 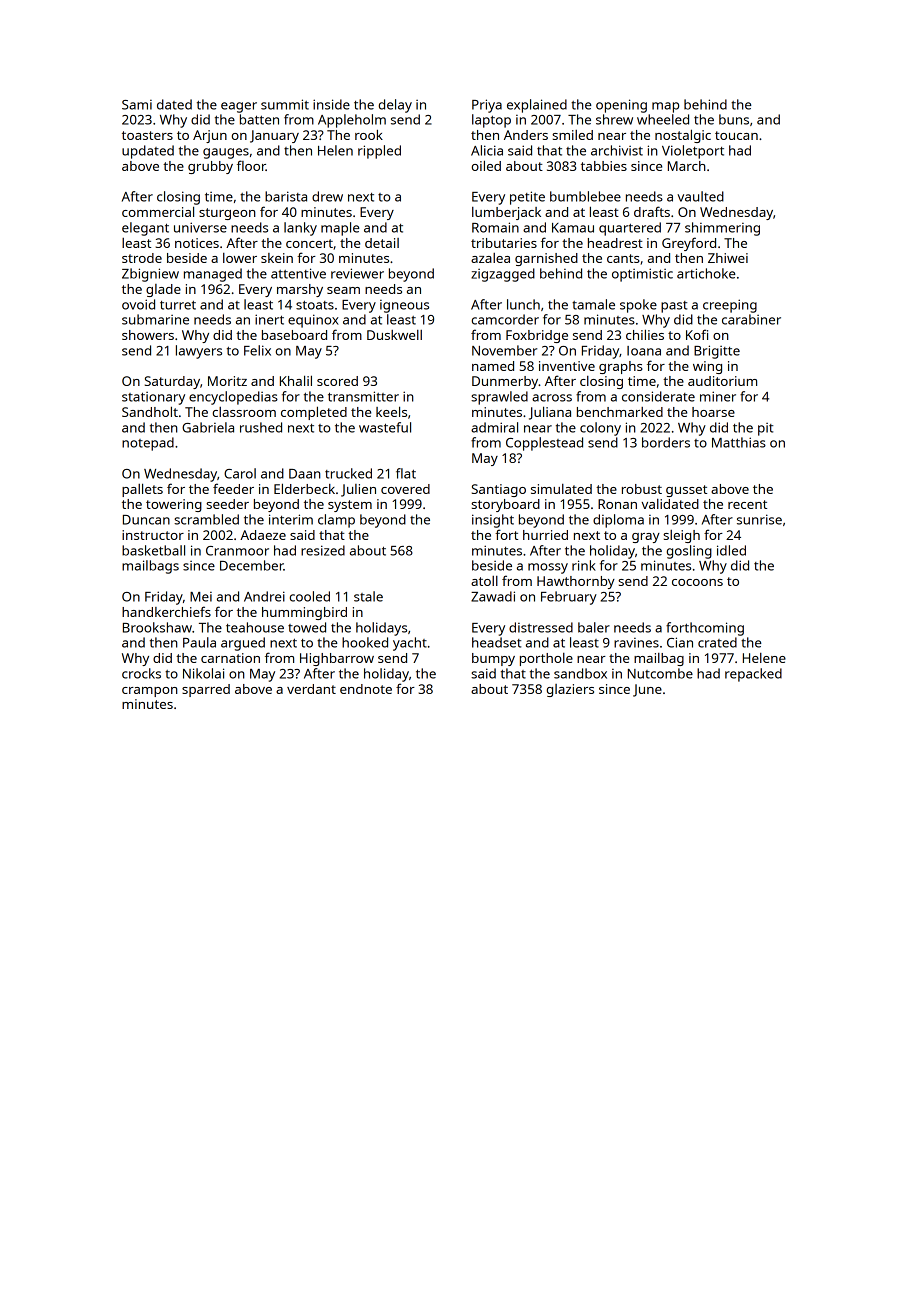 I want to click on igneous, so click(x=404, y=306).
